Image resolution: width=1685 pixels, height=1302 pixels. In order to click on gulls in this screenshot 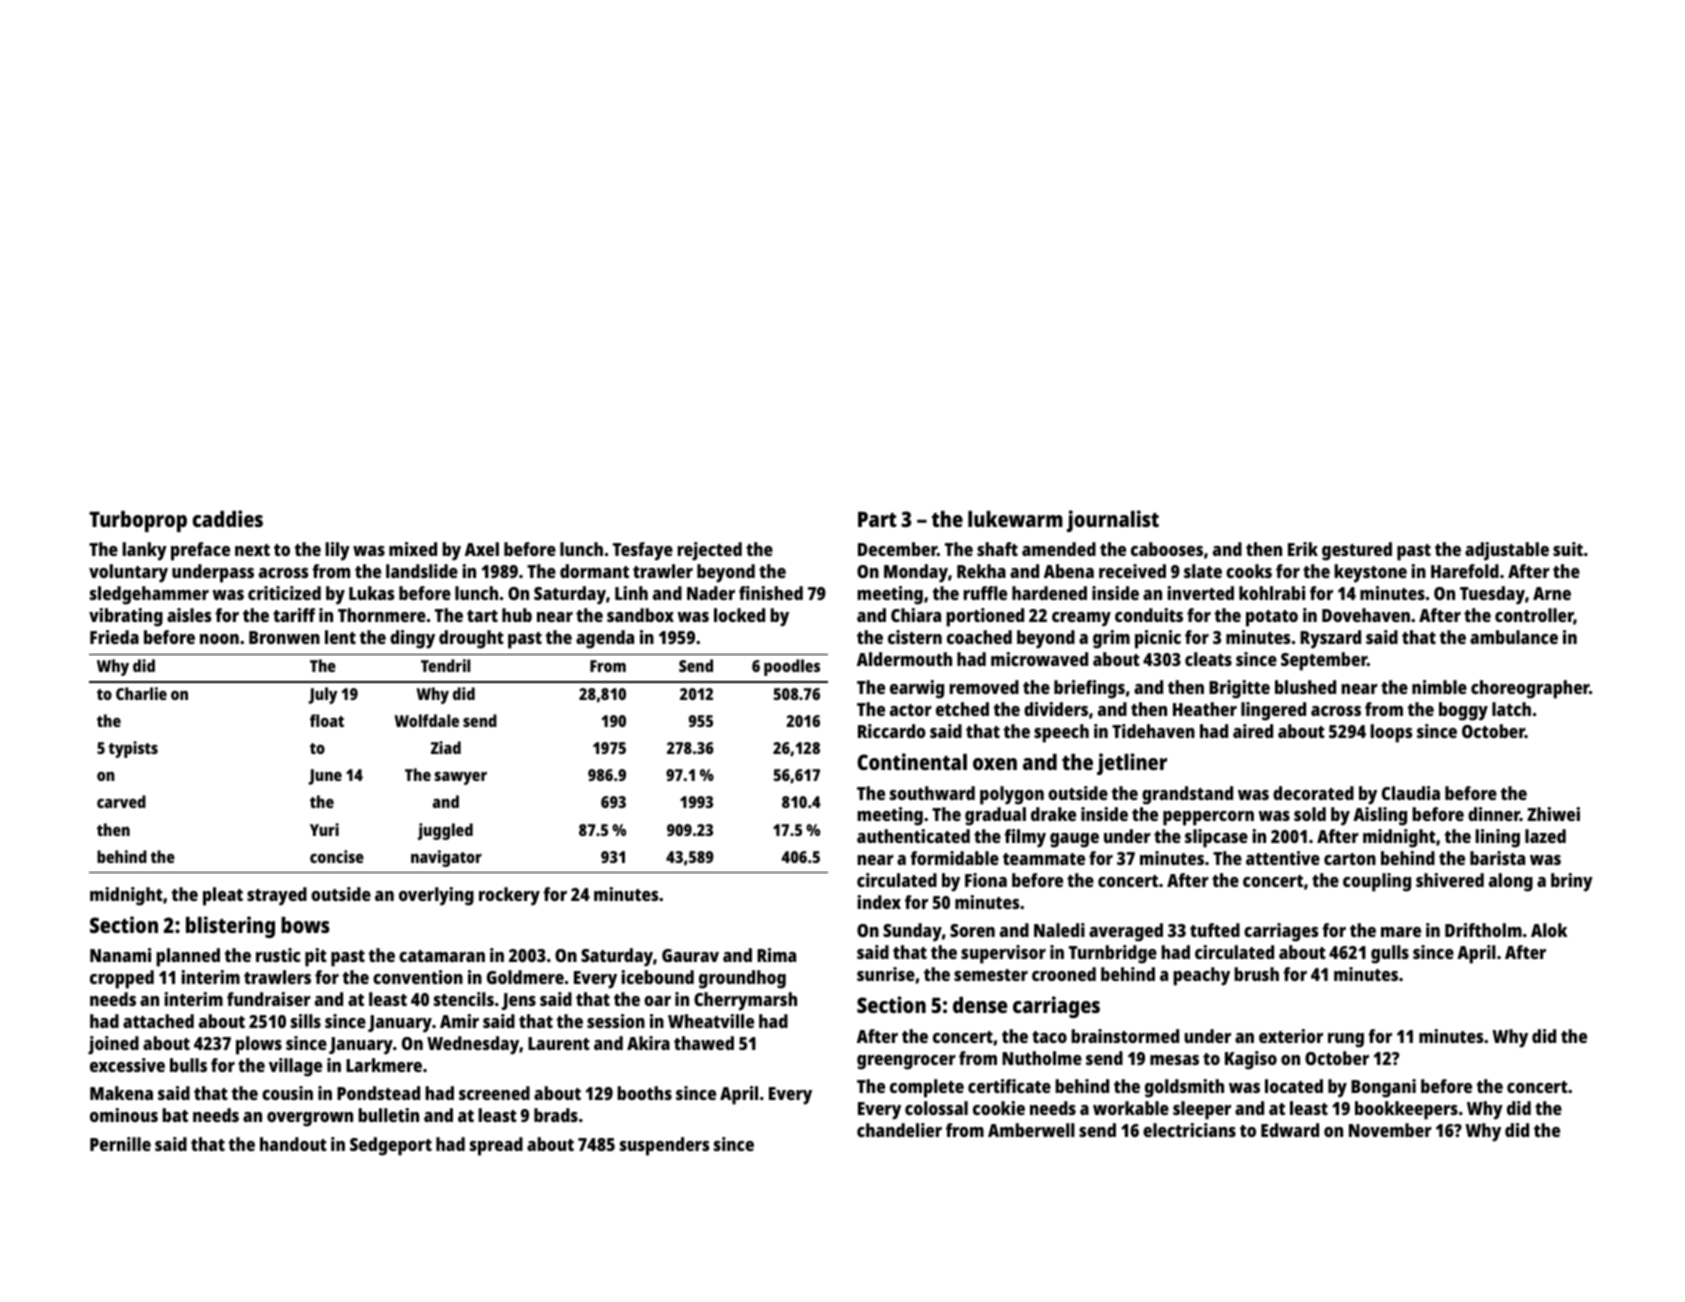, I will do `click(1390, 954)`.
